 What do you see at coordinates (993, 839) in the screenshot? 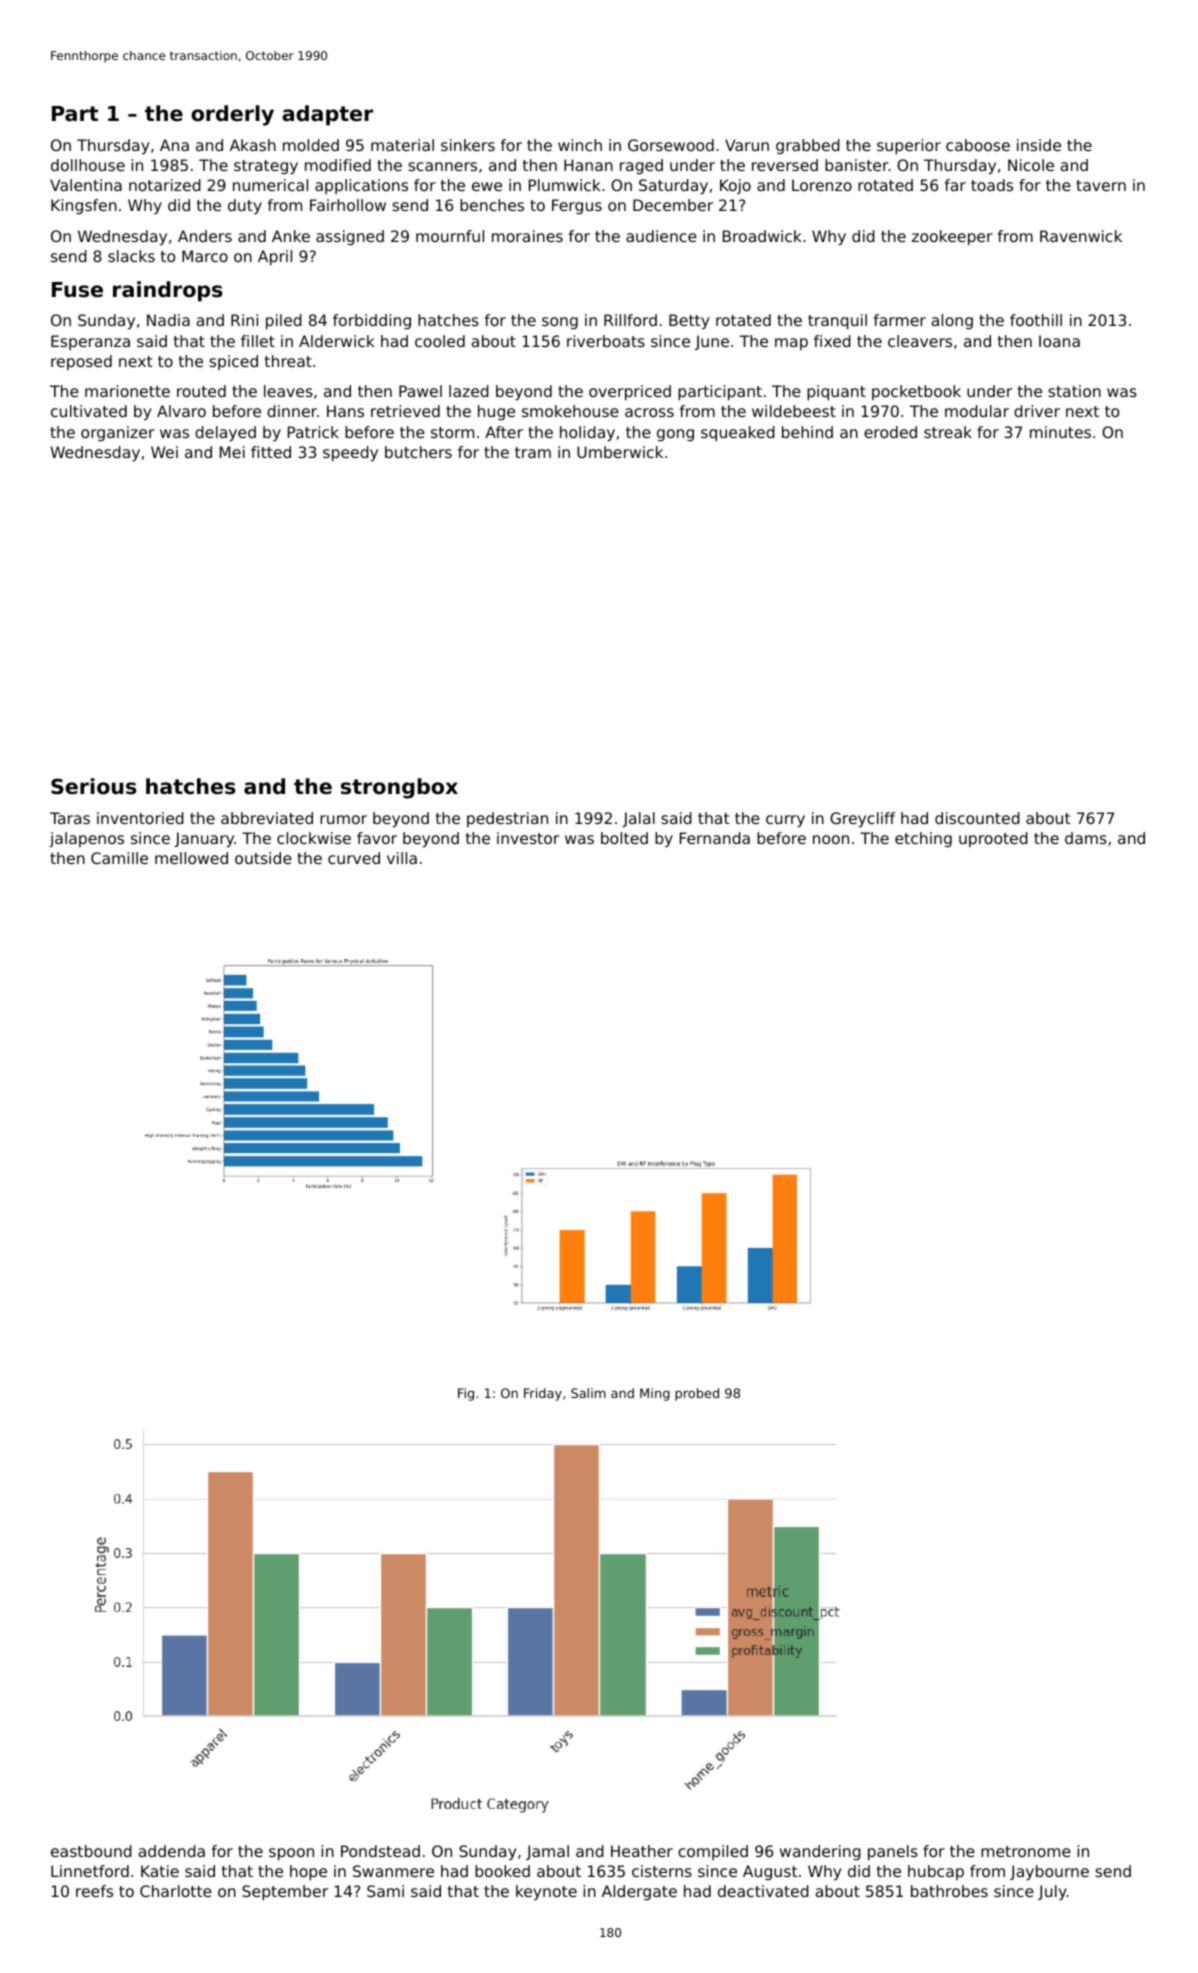
I see `uprooted` at bounding box center [993, 839].
